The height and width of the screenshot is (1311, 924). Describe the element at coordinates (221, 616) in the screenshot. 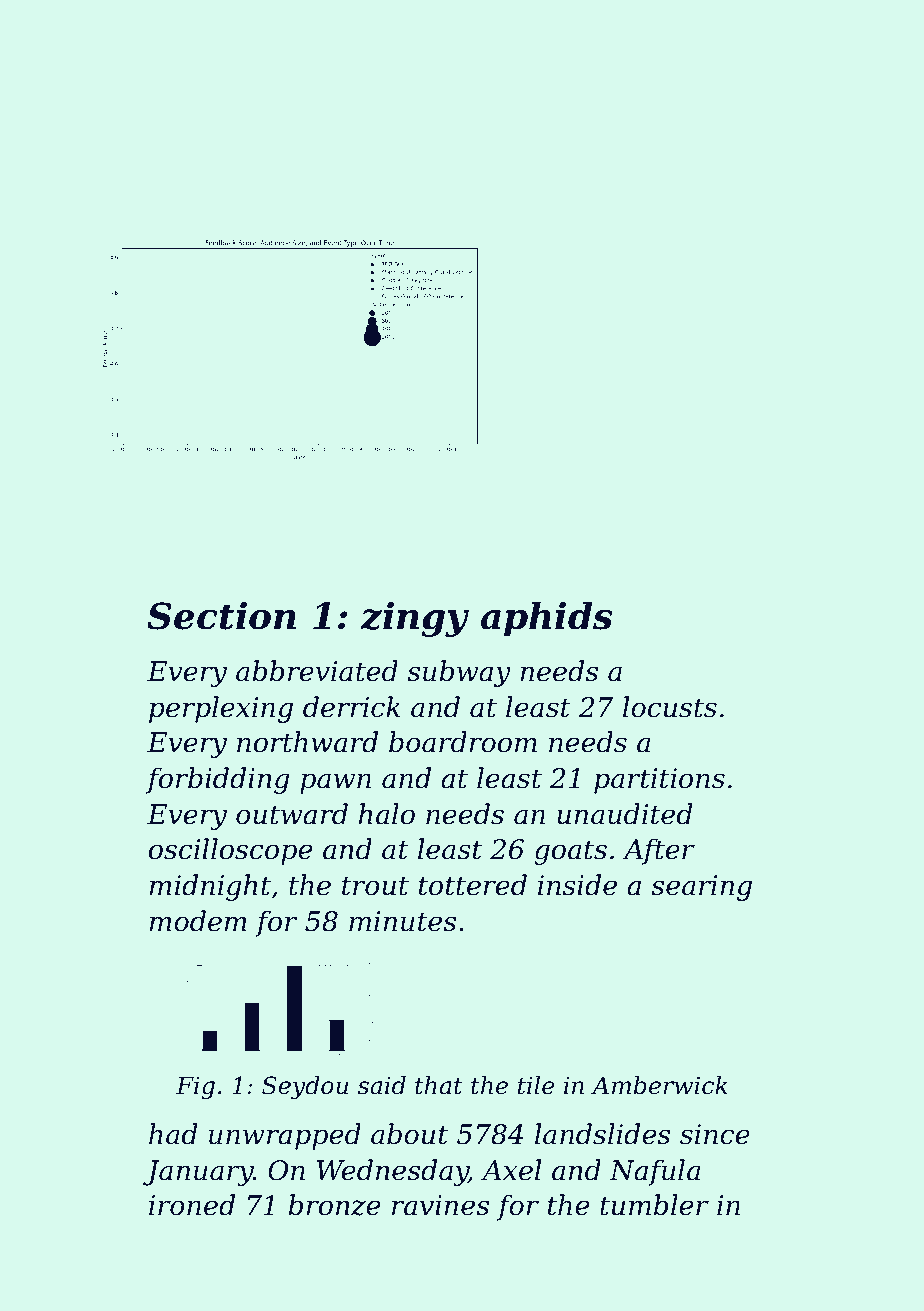

I see `Section` at that location.
